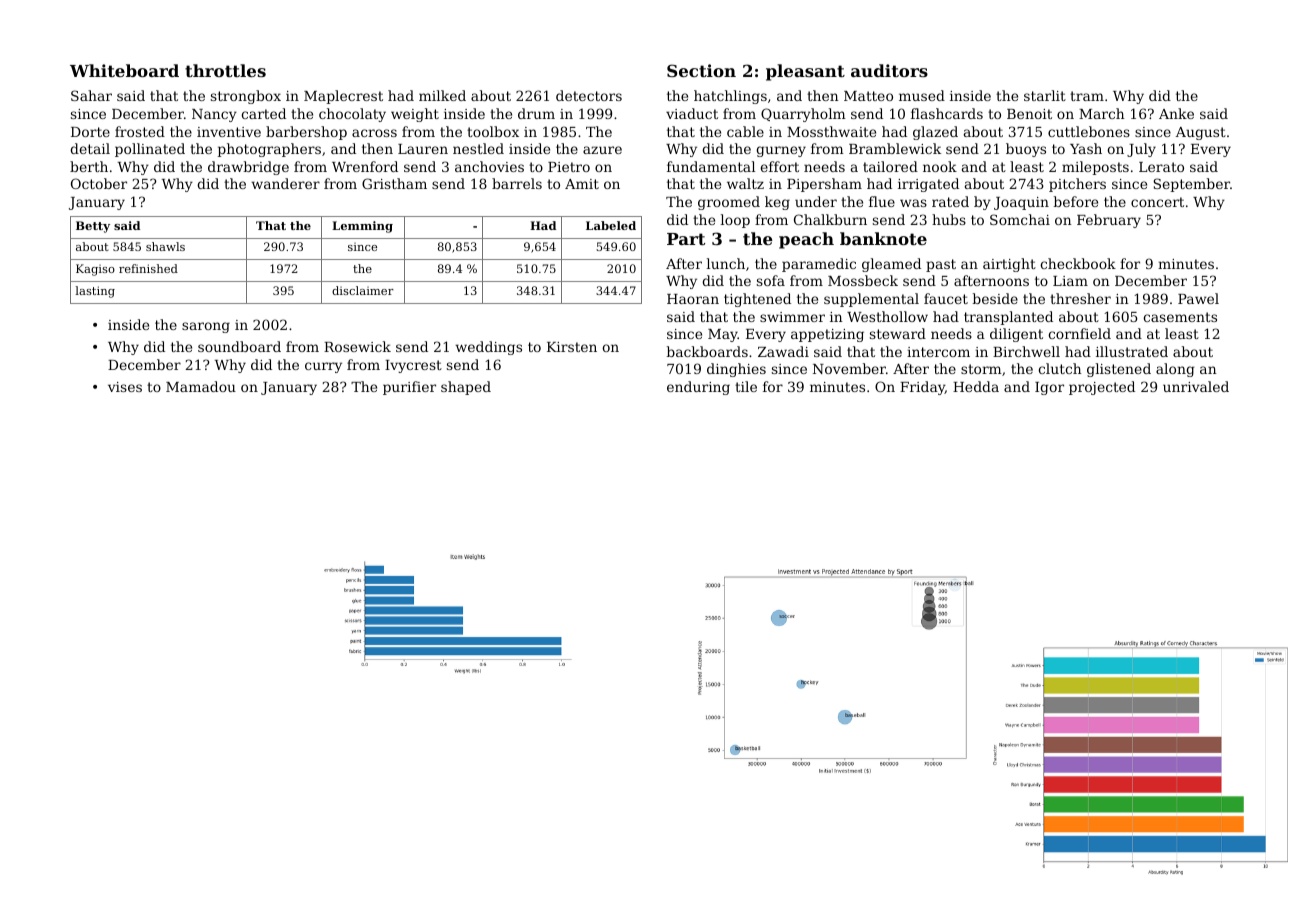 The height and width of the page is (924, 1308). What do you see at coordinates (1045, 95) in the page?
I see `starlit` at bounding box center [1045, 95].
